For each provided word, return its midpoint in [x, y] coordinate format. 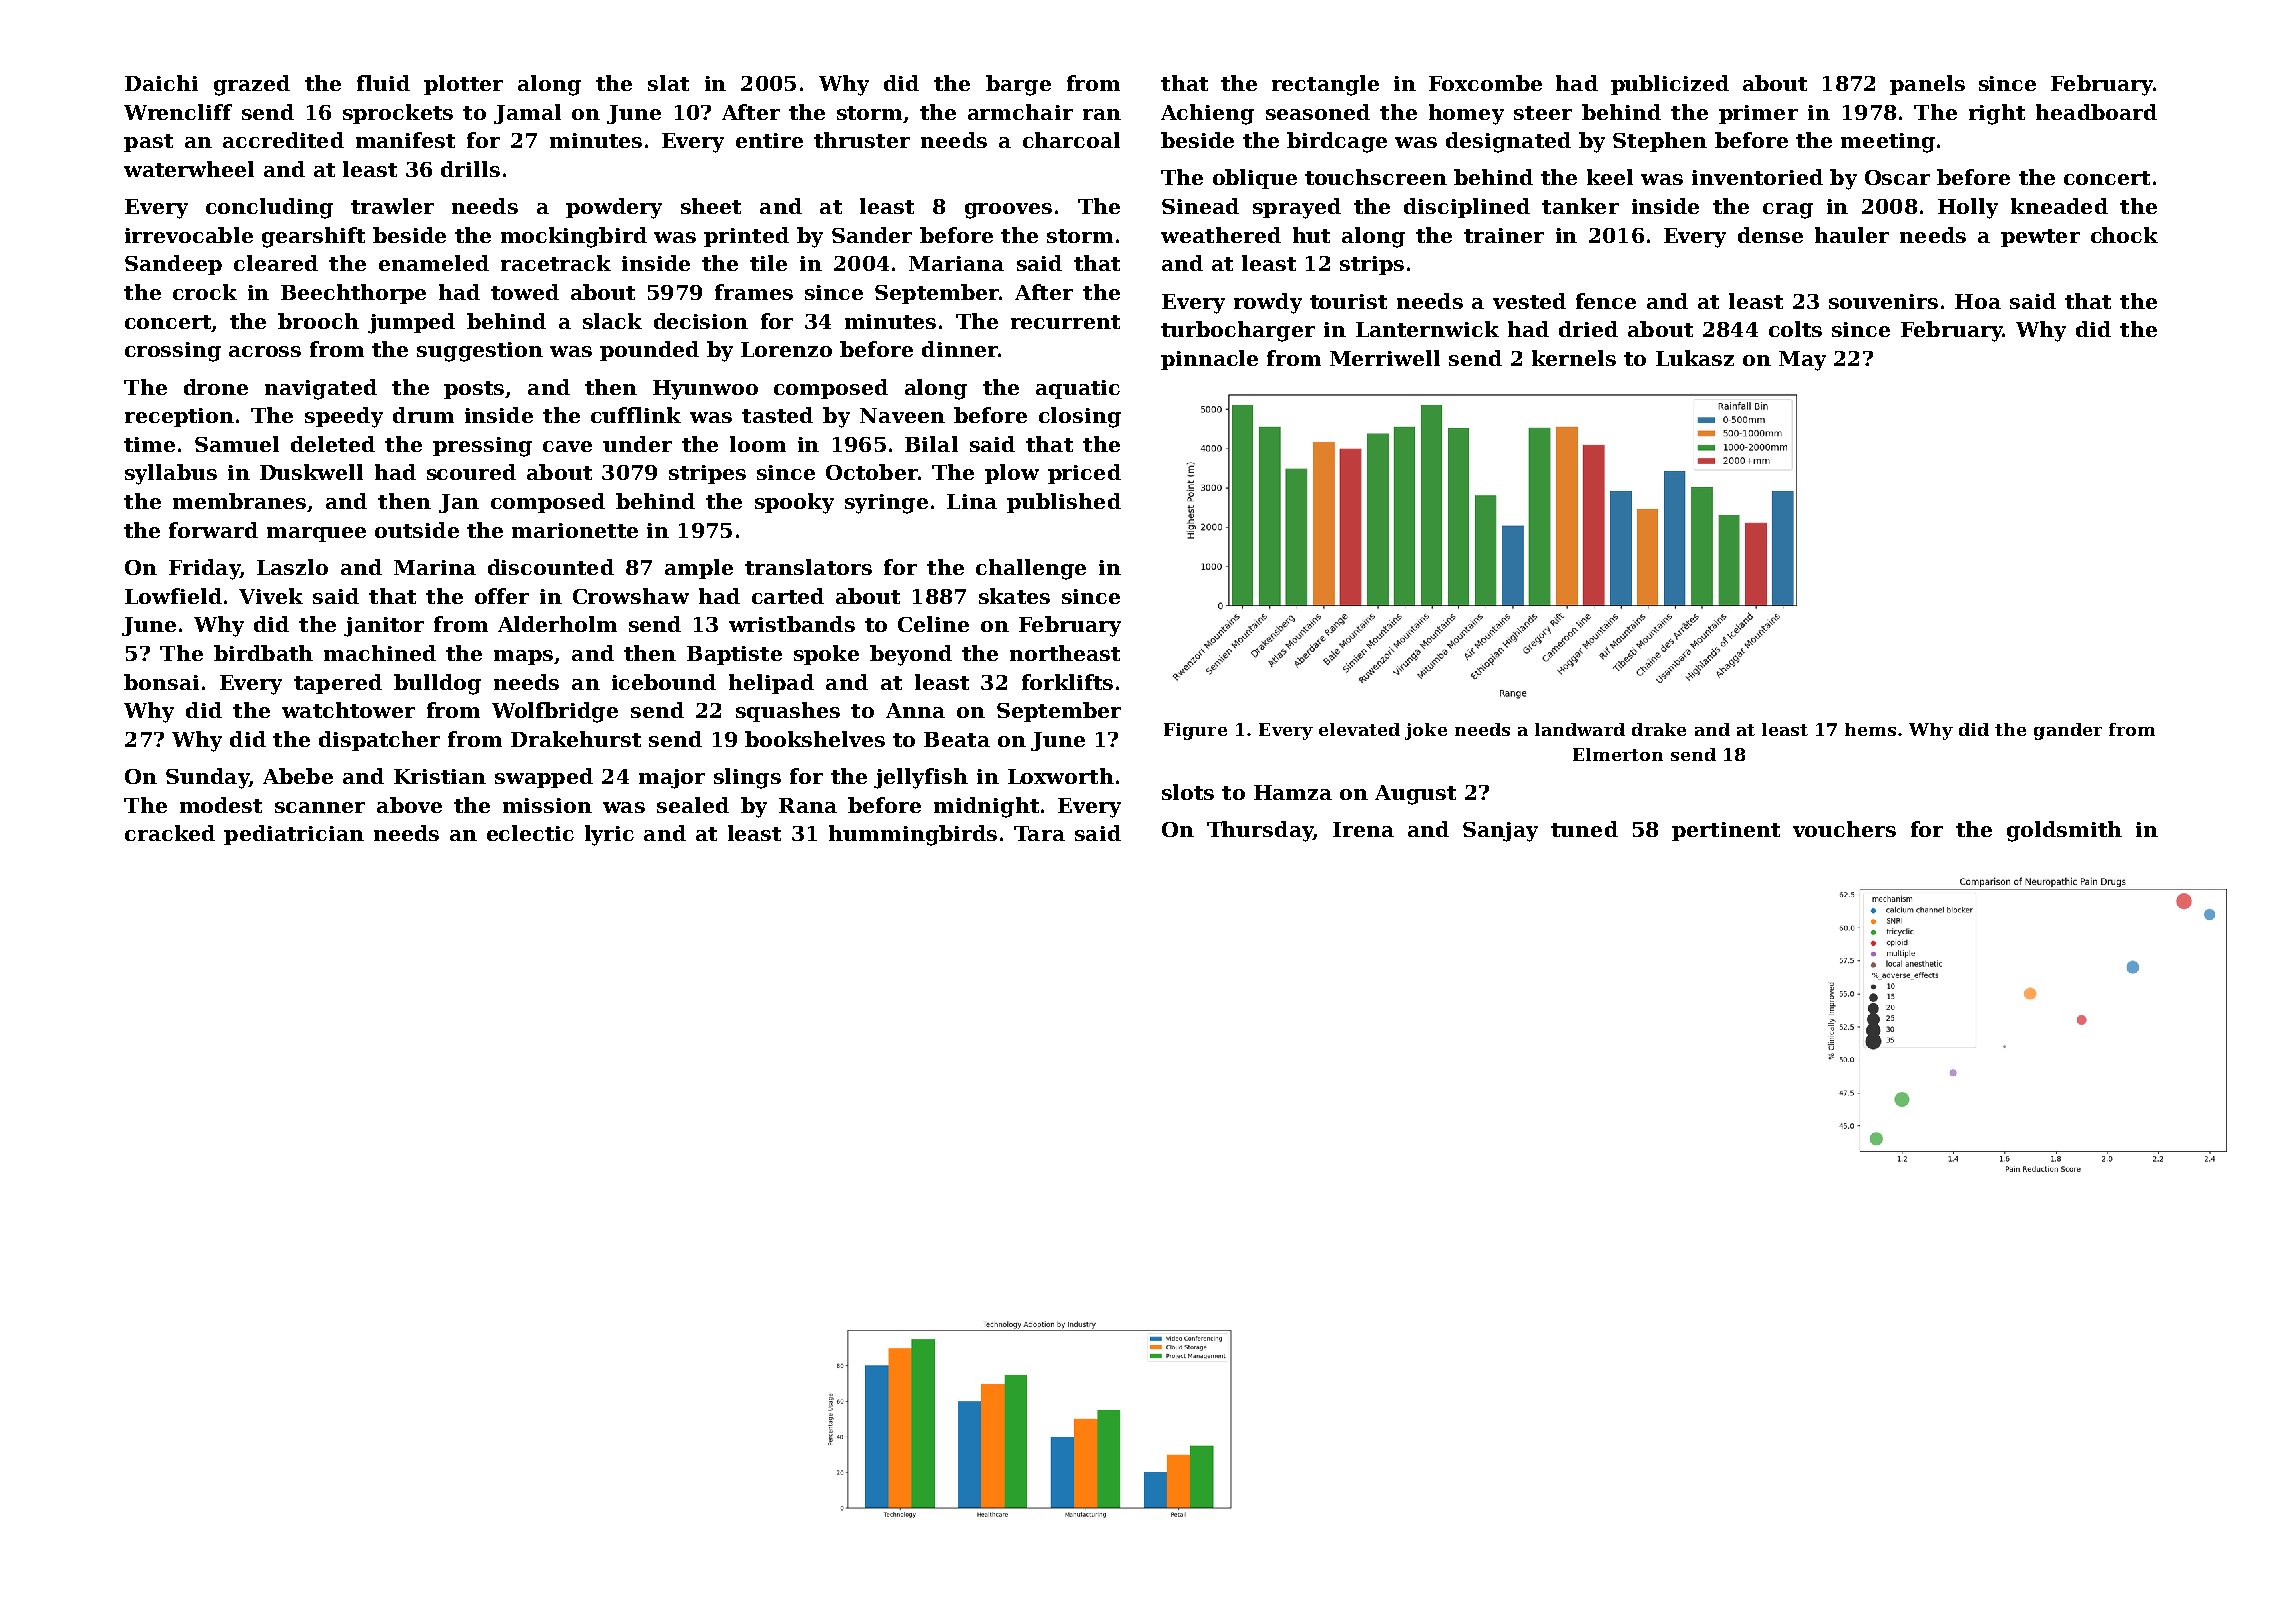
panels [1927, 85]
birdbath [263, 653]
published [1064, 503]
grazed [252, 85]
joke [1426, 731]
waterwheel [189, 169]
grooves [1008, 211]
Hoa [1978, 301]
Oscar [1897, 177]
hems [1870, 729]
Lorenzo [786, 349]
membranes [239, 501]
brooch [318, 321]
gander [2068, 731]
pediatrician [294, 835]
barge [1018, 85]
